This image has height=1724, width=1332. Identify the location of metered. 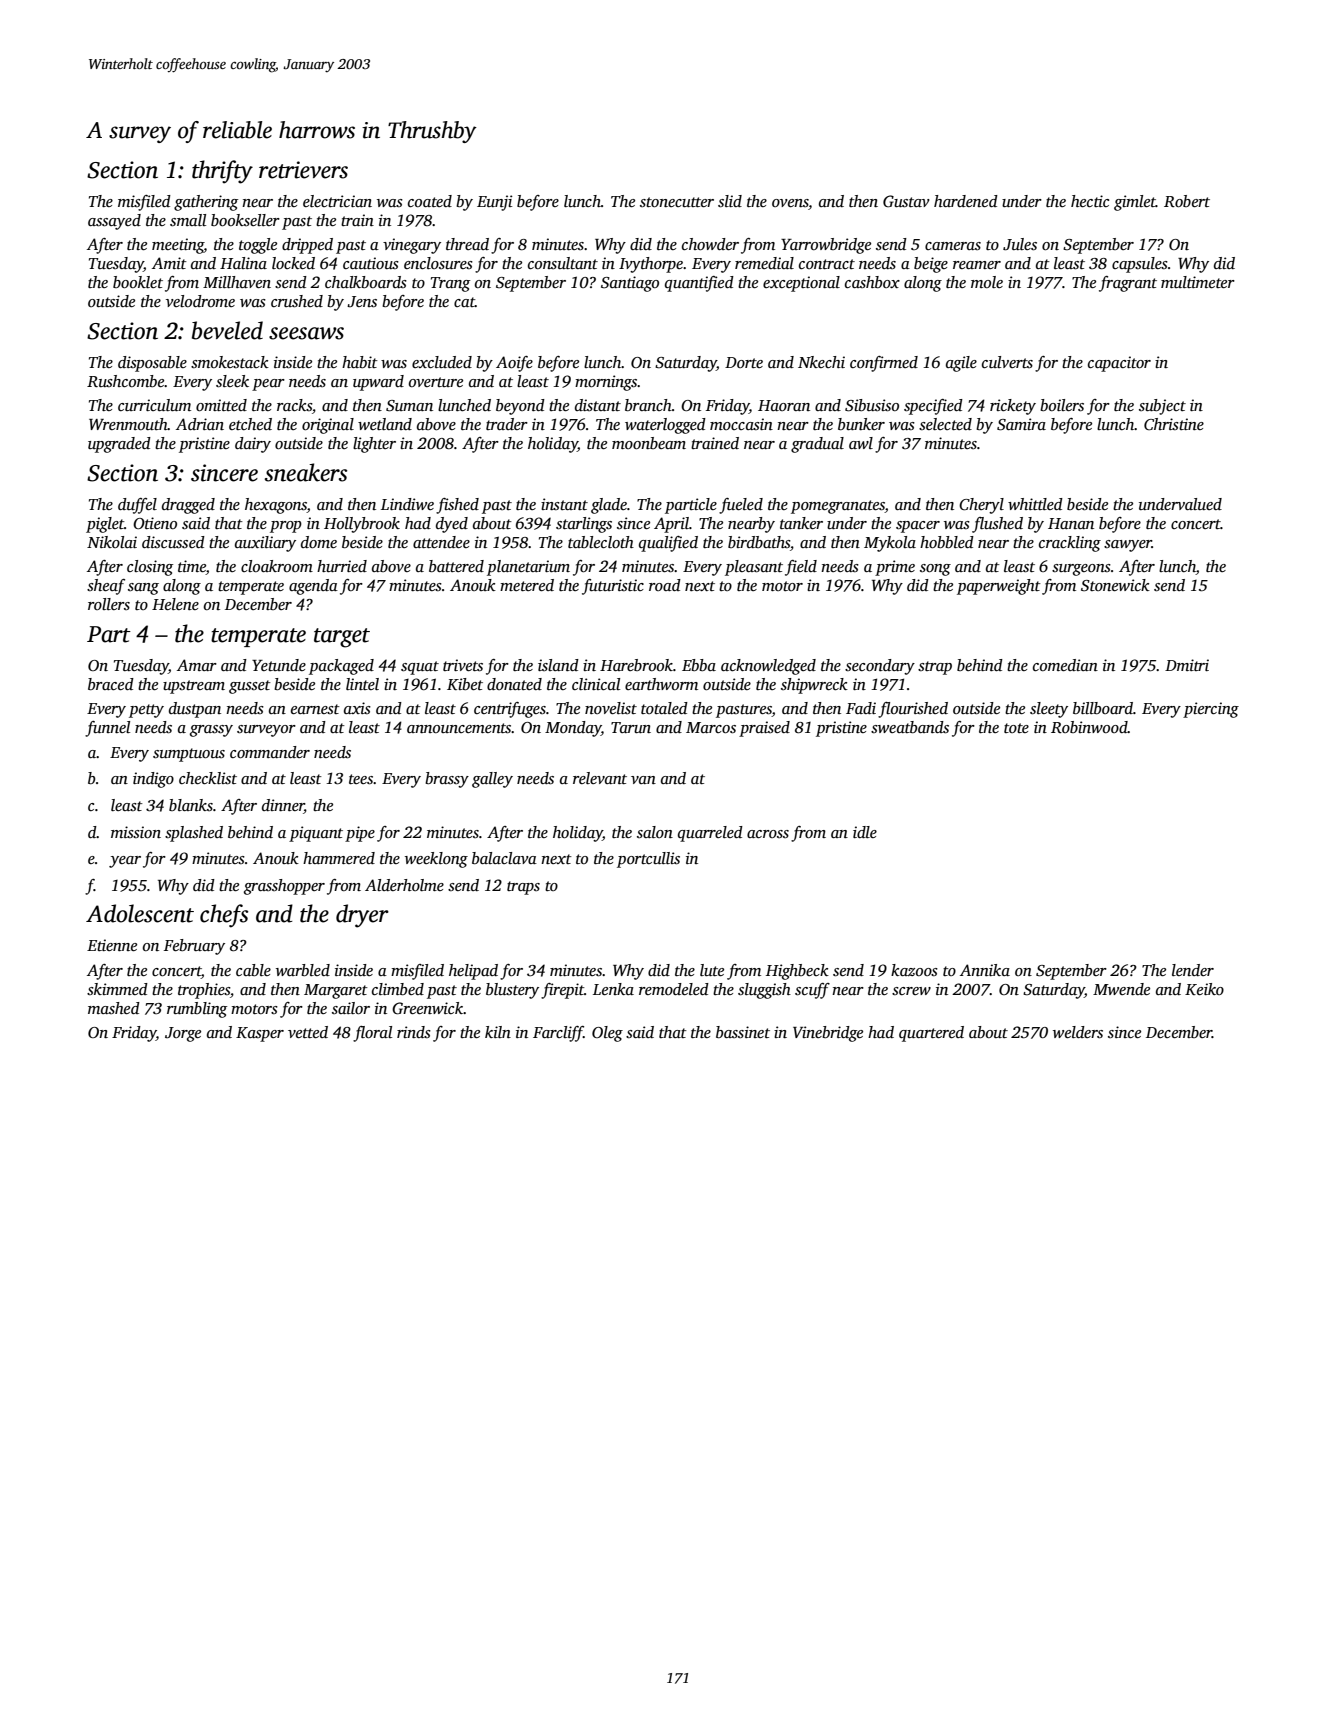
(527, 585).
